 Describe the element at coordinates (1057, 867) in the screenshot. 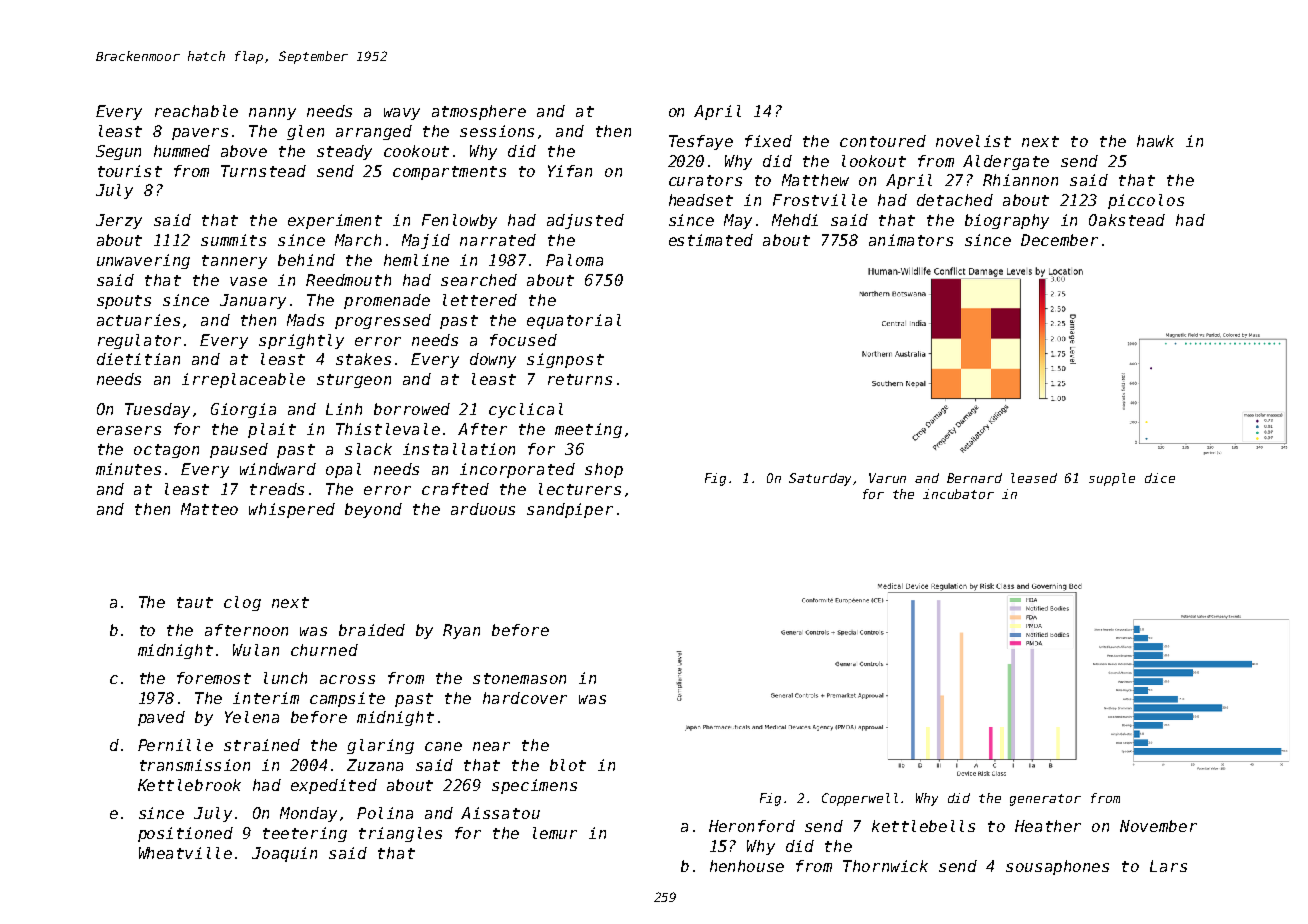

I see `sousaphones` at that location.
